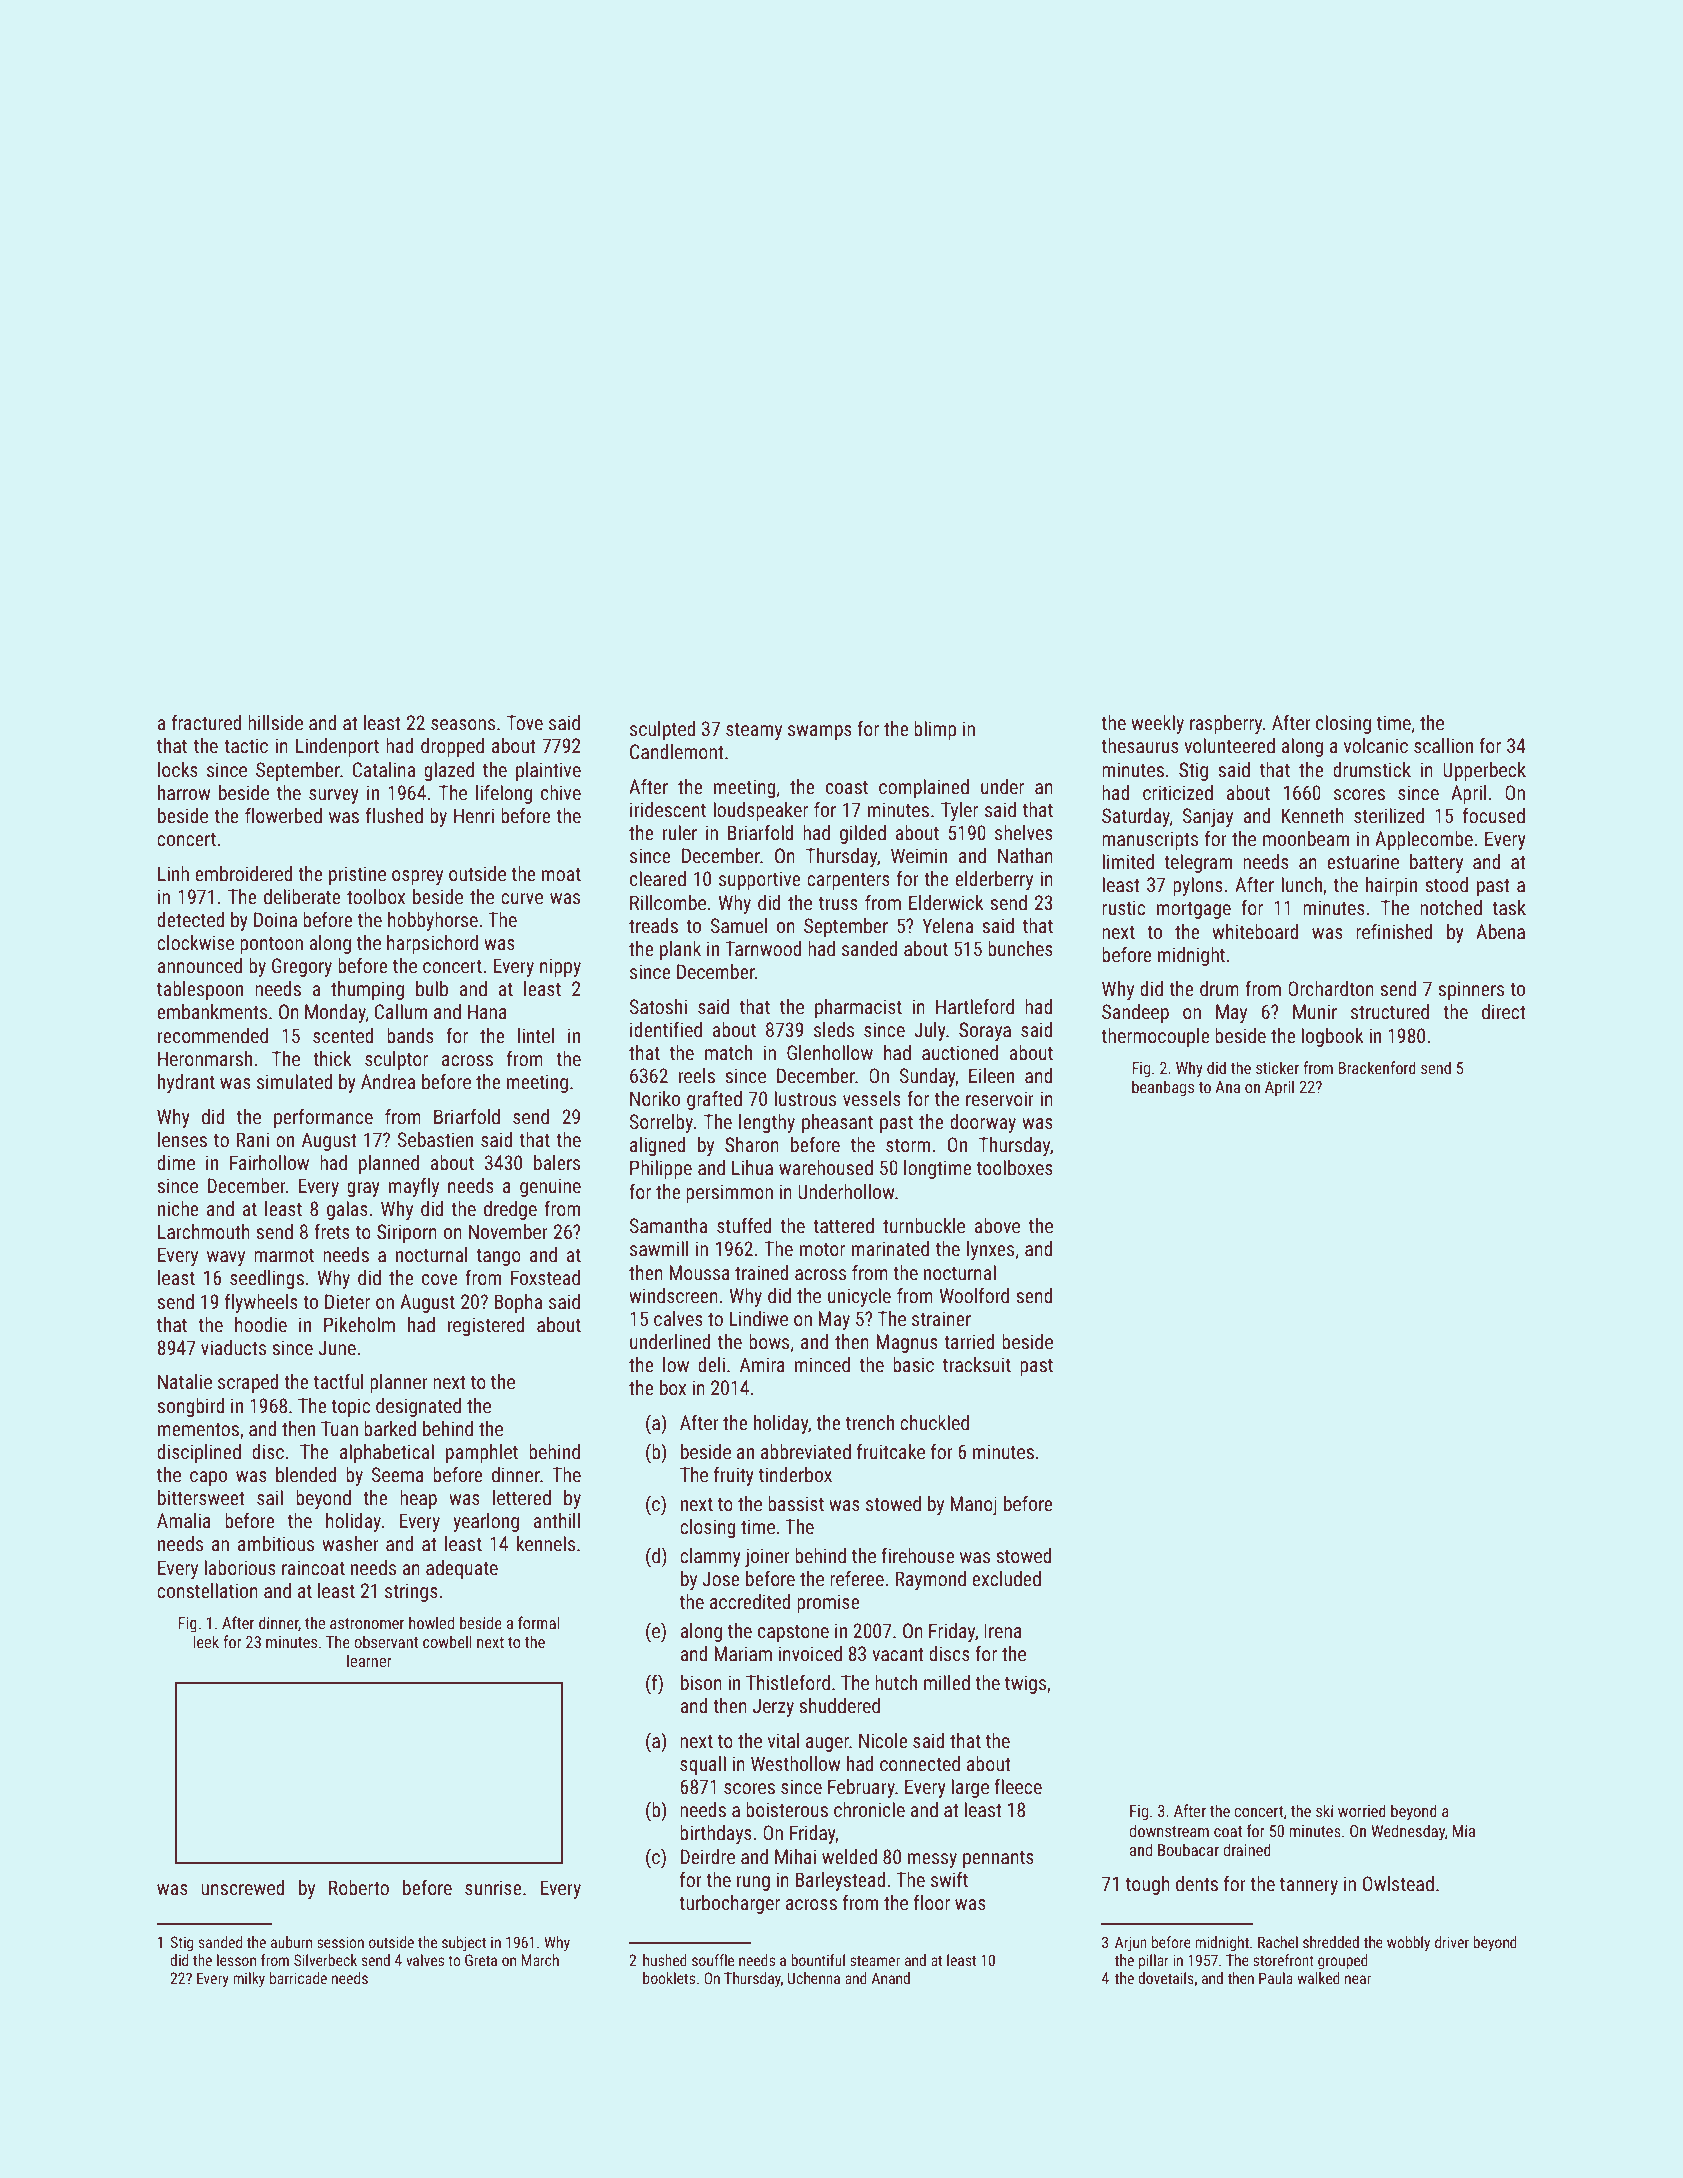  What do you see at coordinates (481, 1960) in the image?
I see `Greta` at bounding box center [481, 1960].
